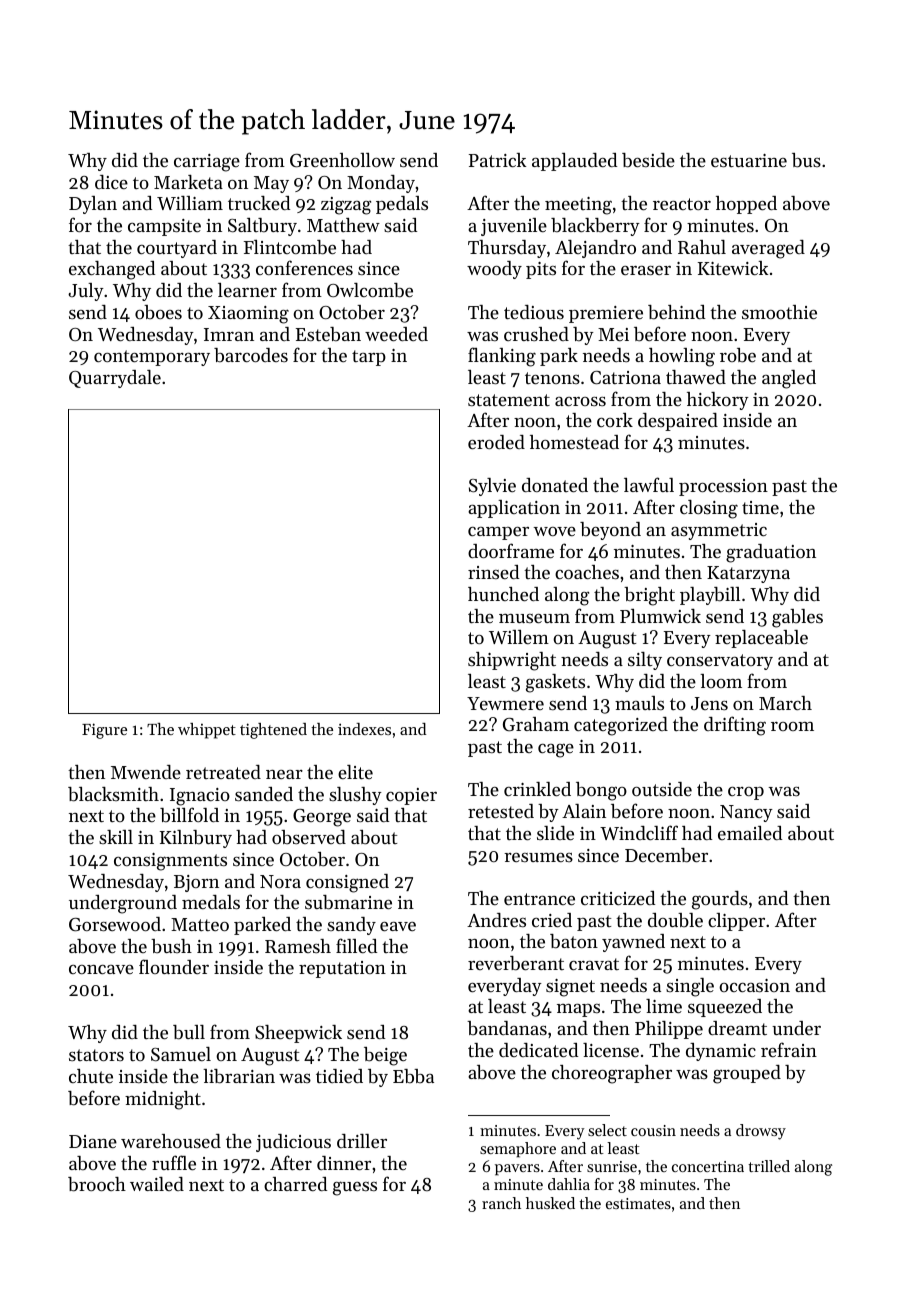 The image size is (908, 1316). Describe the element at coordinates (493, 572) in the page. I see `rinsed` at that location.
